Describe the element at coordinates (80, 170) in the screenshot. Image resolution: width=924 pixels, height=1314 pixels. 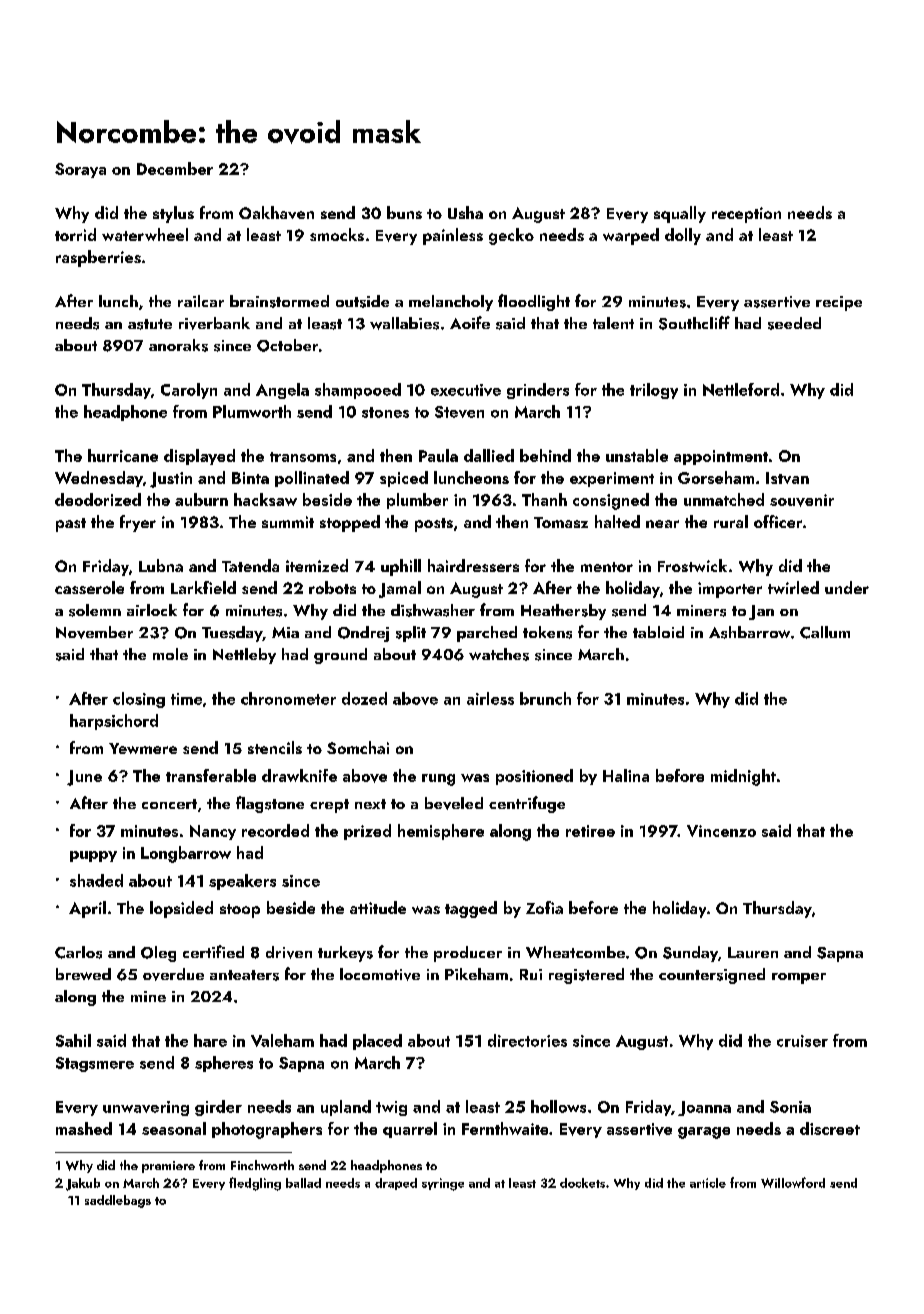
I see `Soraya` at that location.
